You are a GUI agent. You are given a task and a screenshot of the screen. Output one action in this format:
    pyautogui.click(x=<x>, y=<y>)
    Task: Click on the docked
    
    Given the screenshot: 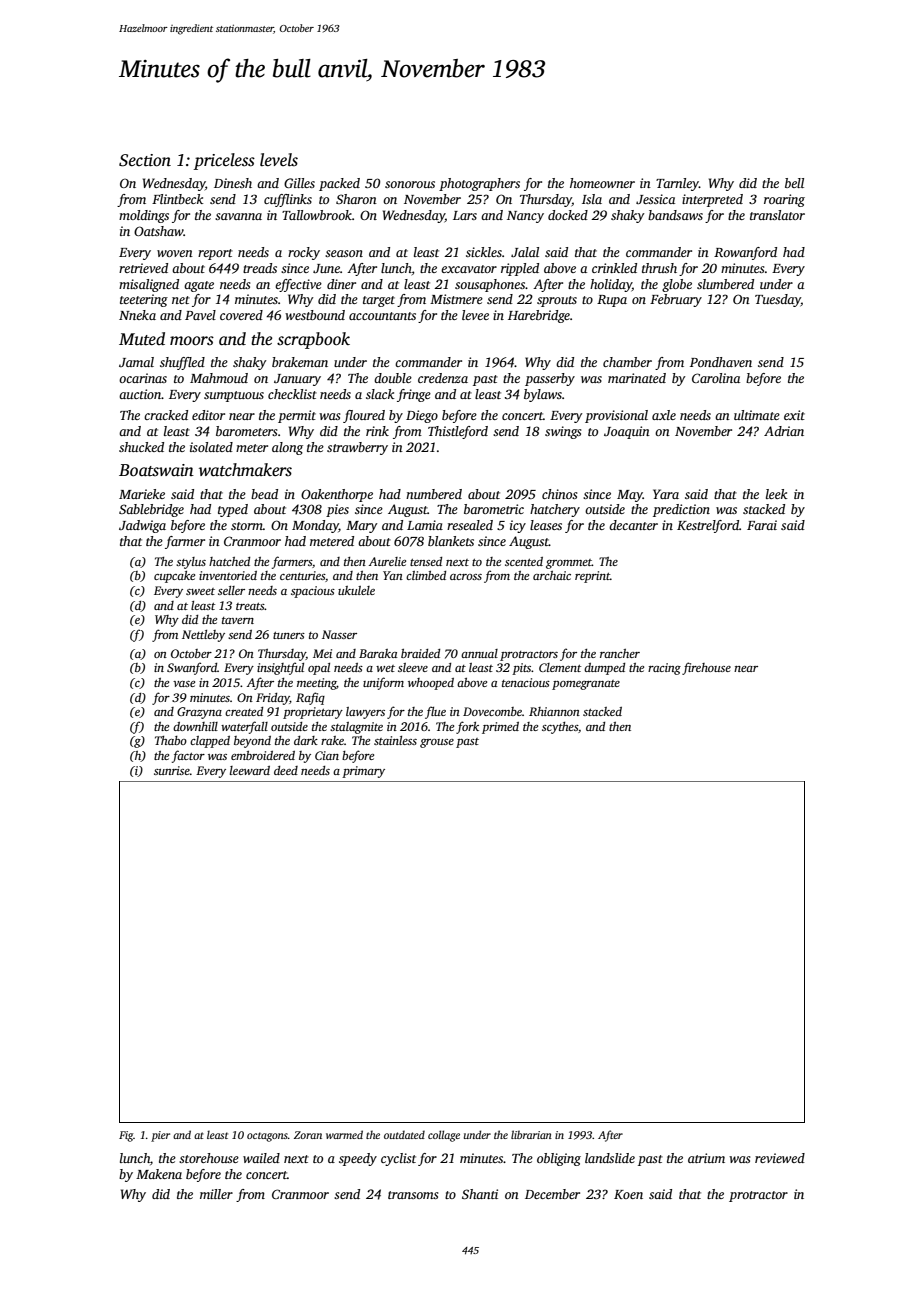 What is the action you would take?
    pyautogui.click(x=568, y=215)
